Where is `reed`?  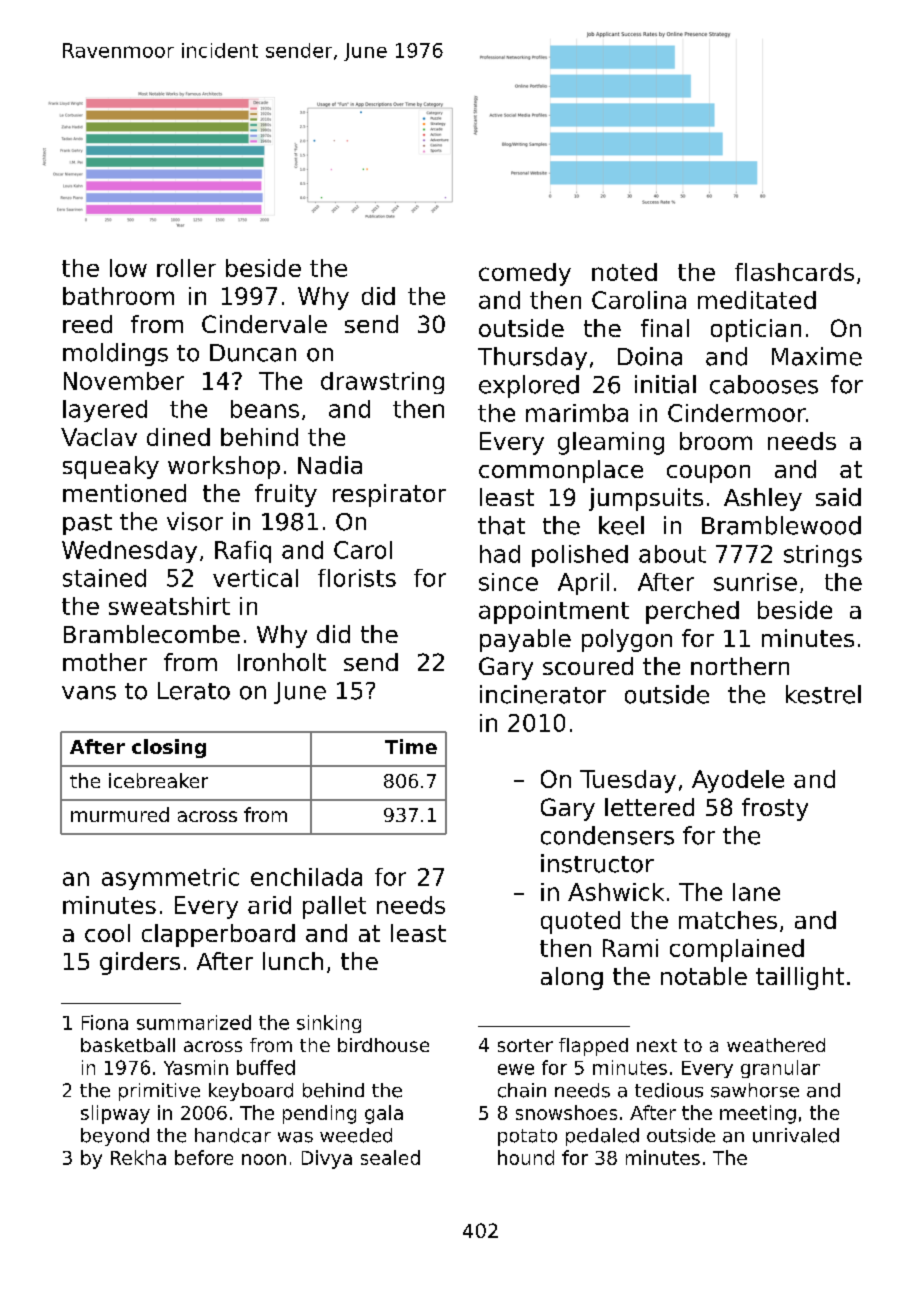
reed is located at coordinates (87, 324).
